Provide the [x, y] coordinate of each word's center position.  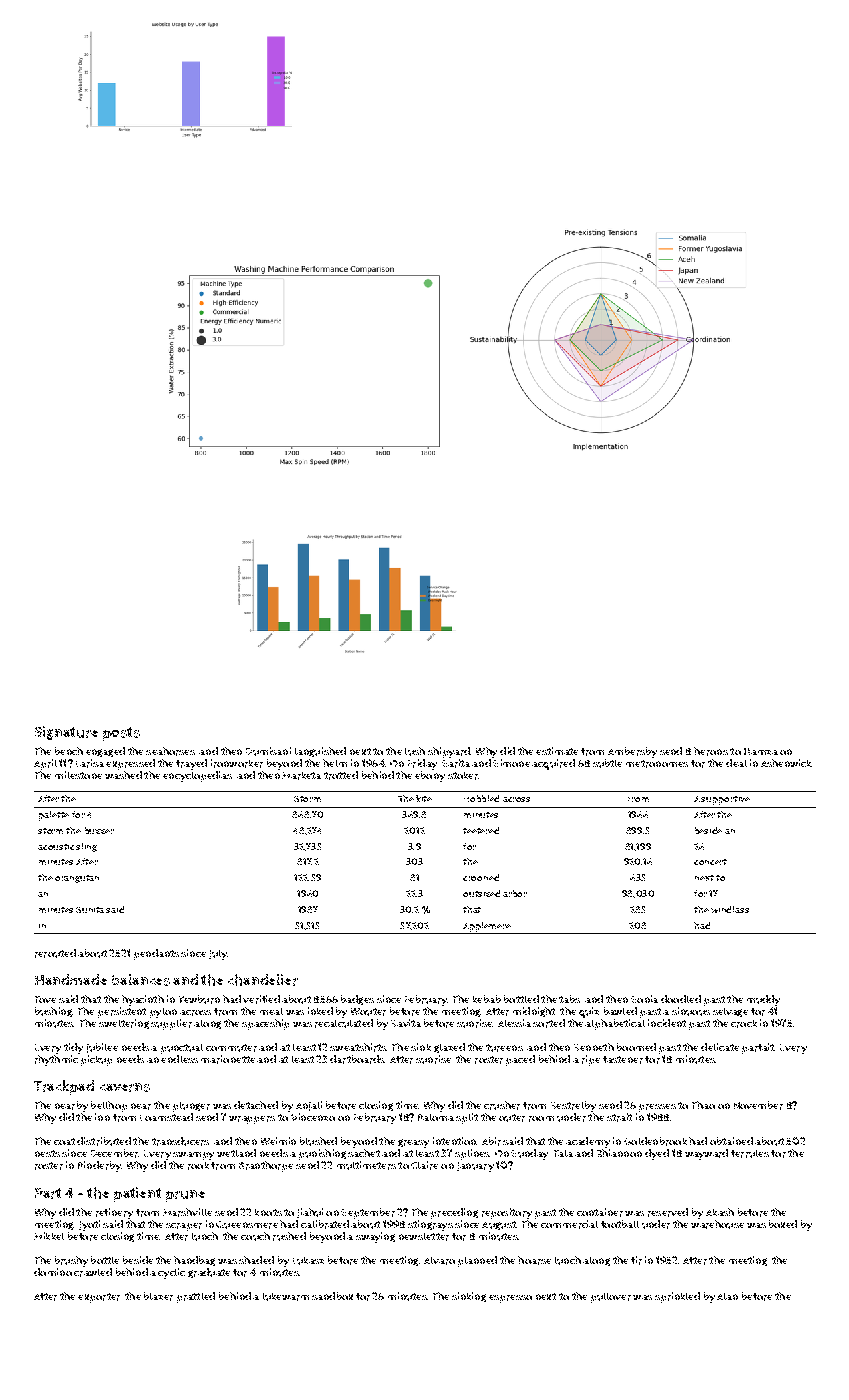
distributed [104, 1141]
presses [657, 1108]
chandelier [263, 980]
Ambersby [632, 752]
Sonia [644, 999]
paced [520, 1060]
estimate [557, 751]
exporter [99, 1298]
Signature [66, 733]
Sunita [90, 910]
